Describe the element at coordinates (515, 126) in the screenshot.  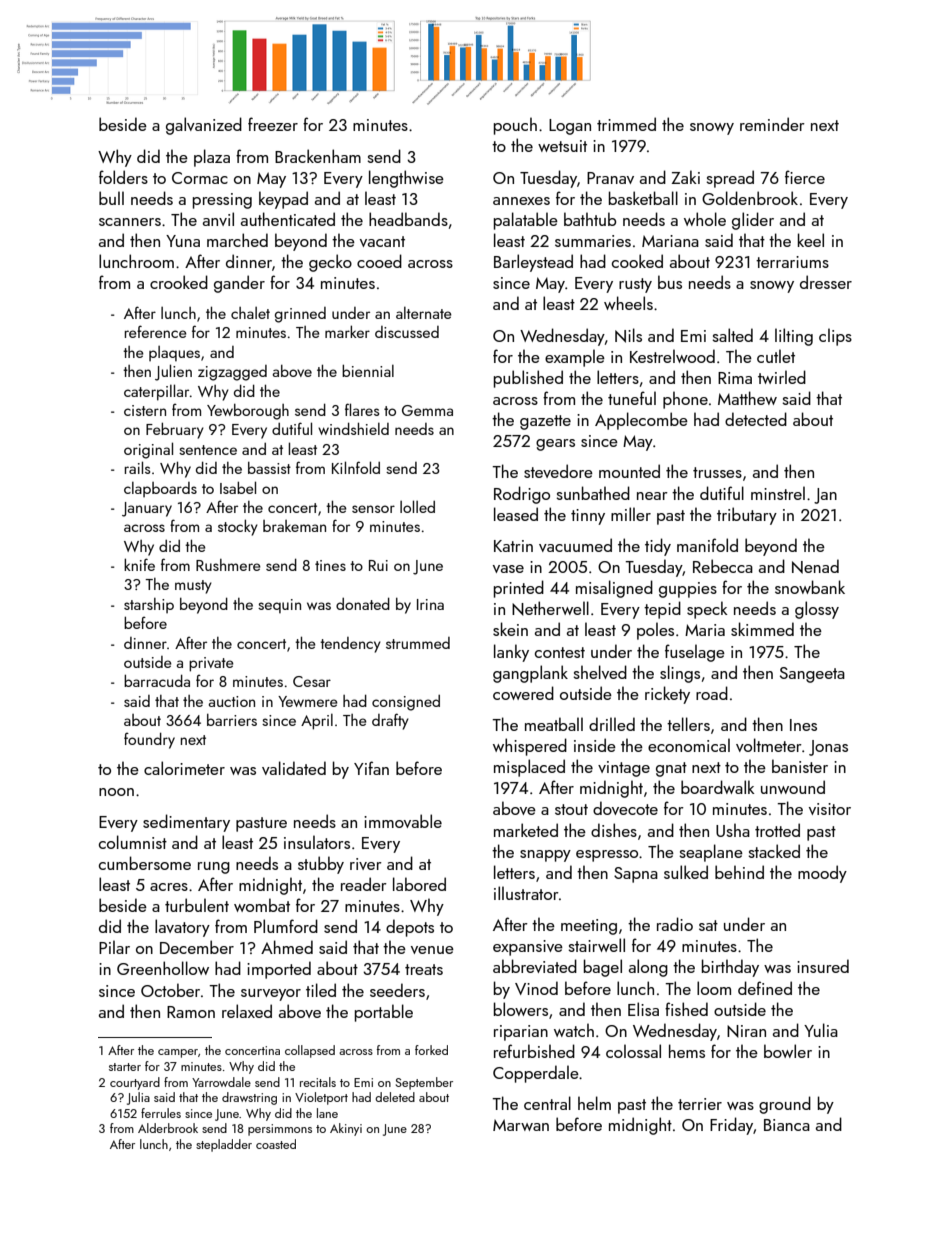
I see `pouch` at that location.
